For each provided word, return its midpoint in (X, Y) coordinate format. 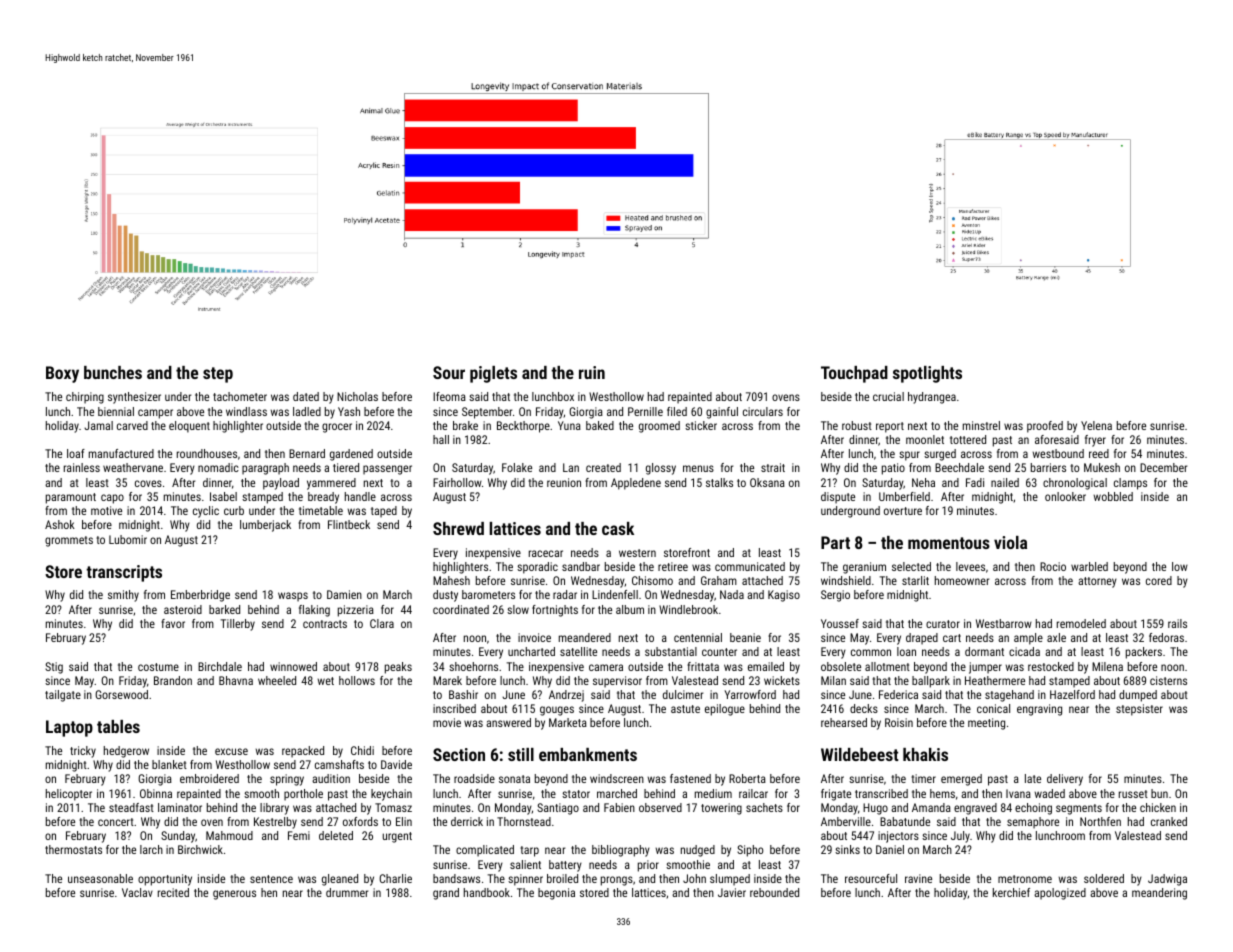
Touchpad (854, 374)
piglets (493, 374)
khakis (925, 754)
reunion (564, 482)
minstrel (981, 425)
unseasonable (100, 878)
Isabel (223, 496)
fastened (690, 778)
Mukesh (1102, 467)
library (274, 809)
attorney (1097, 582)
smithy (123, 596)
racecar (546, 553)
